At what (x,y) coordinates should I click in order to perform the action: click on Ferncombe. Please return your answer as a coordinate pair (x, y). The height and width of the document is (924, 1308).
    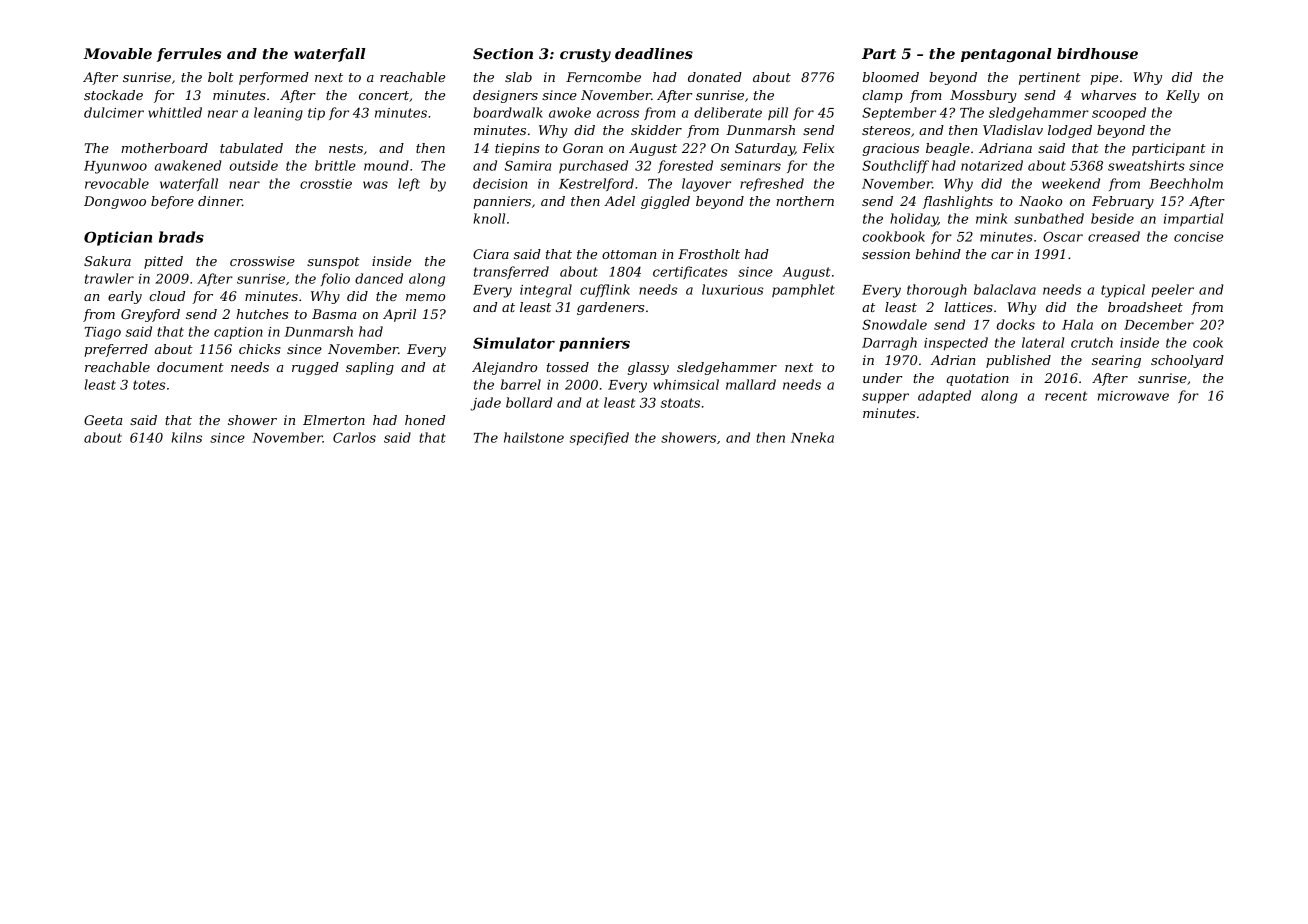
    Looking at the image, I should click on (603, 77).
